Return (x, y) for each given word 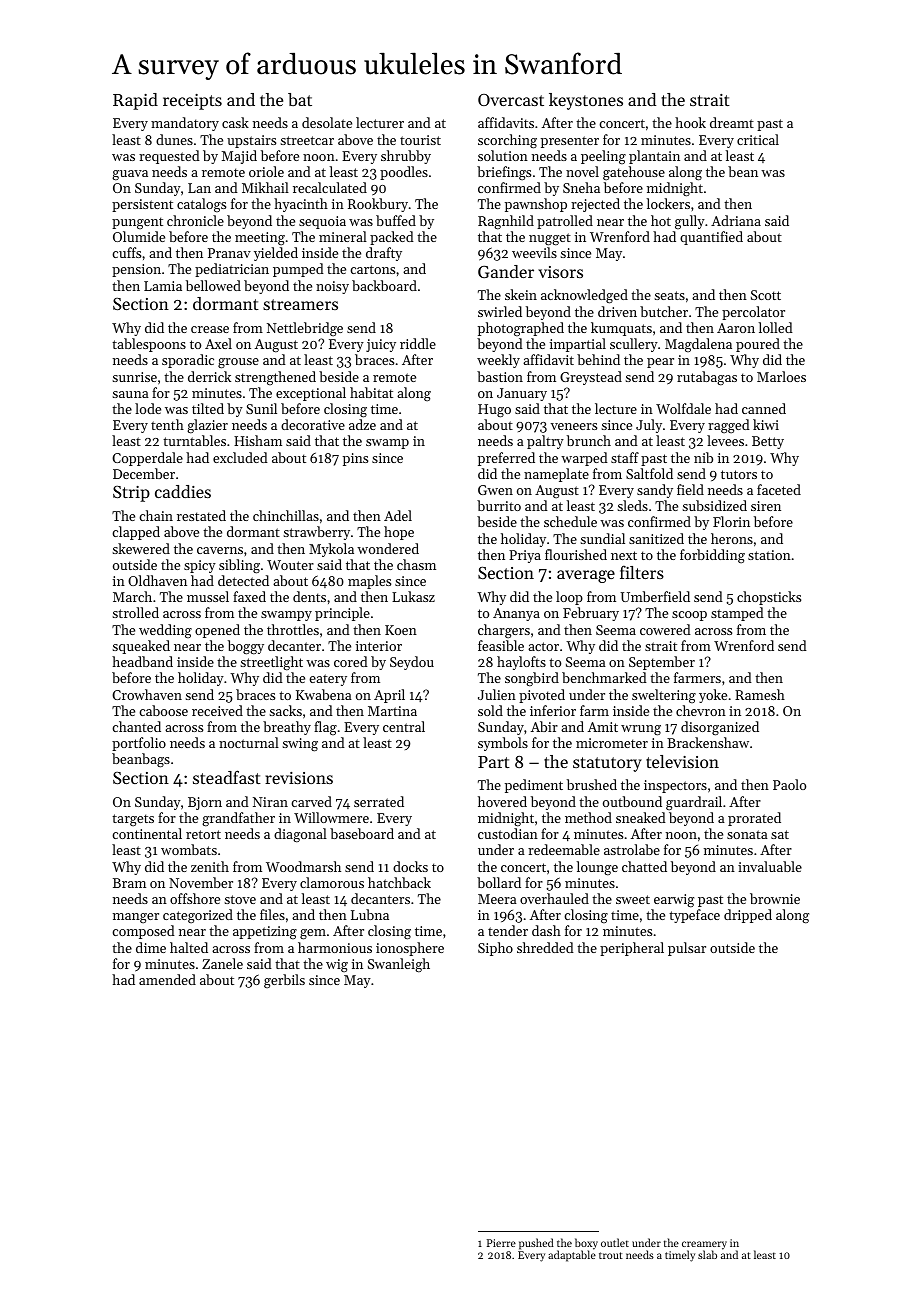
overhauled (554, 898)
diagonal (300, 835)
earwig (674, 901)
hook (690, 122)
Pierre (501, 1243)
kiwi (766, 424)
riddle (418, 343)
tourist (420, 140)
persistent (142, 205)
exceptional (311, 394)
